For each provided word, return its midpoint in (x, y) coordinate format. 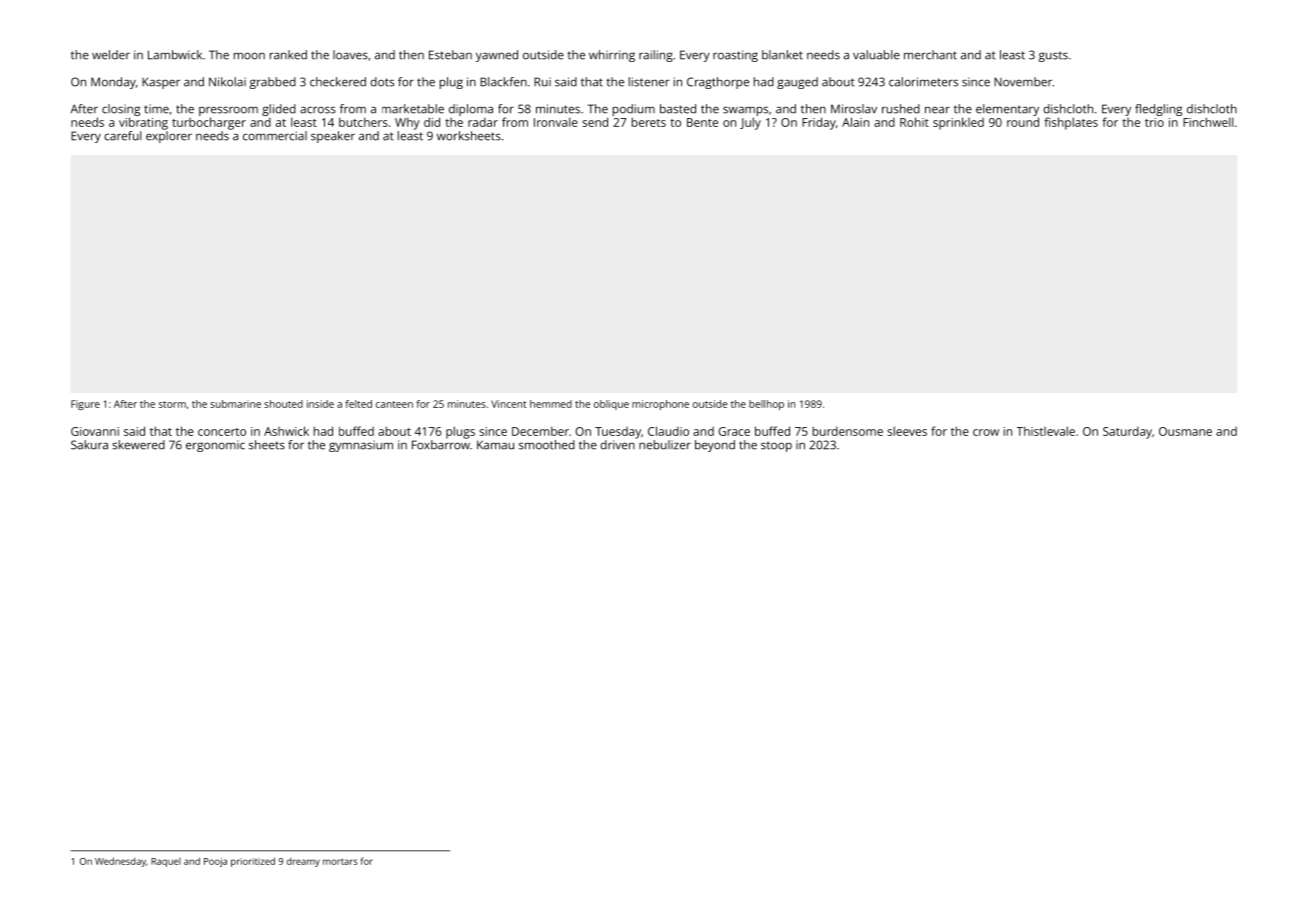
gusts (1053, 57)
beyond (715, 446)
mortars (340, 862)
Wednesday (120, 862)
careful (123, 136)
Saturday (1127, 432)
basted (678, 109)
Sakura (89, 445)
